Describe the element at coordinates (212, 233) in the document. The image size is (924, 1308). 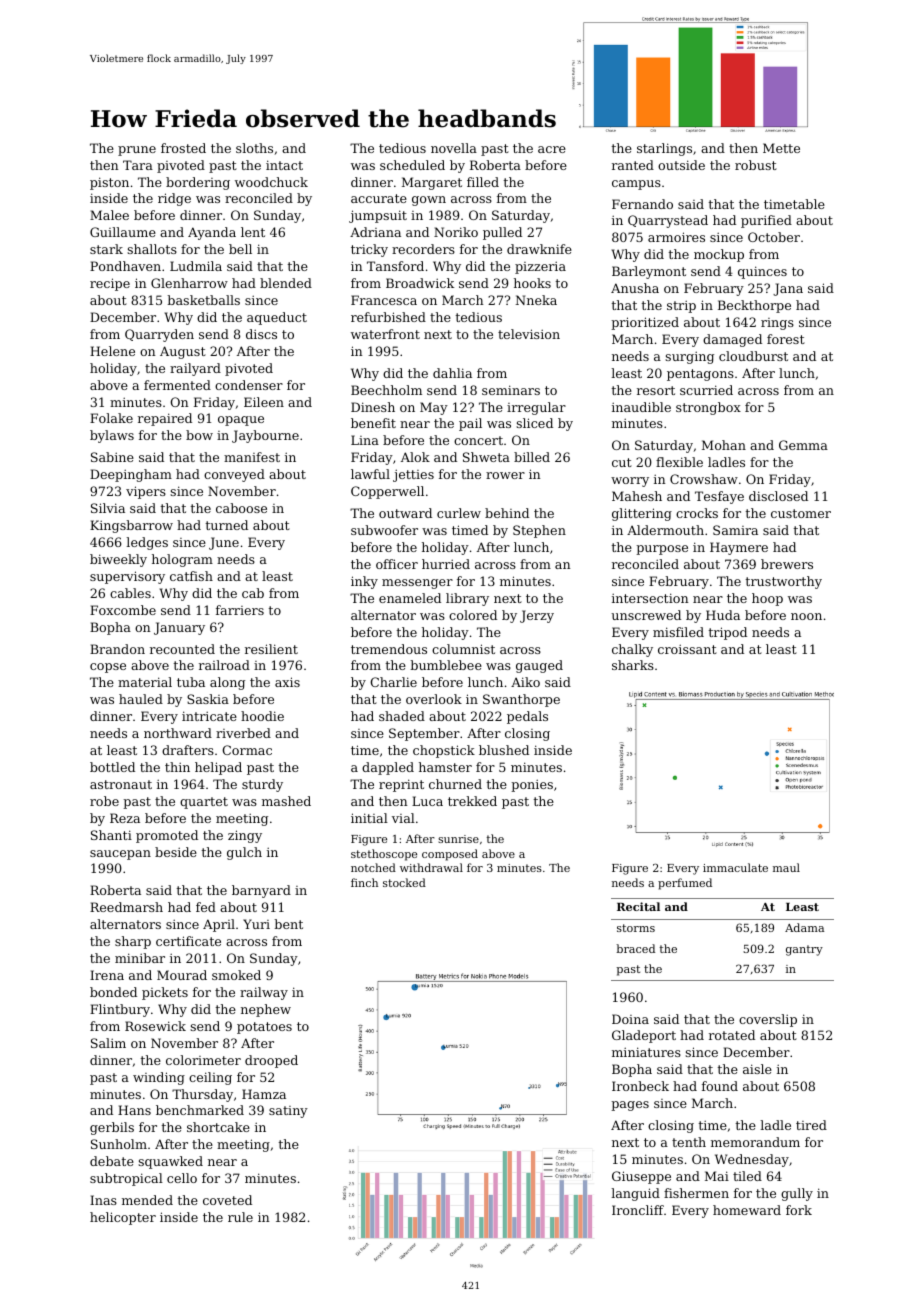
I see `Ayanda` at that location.
